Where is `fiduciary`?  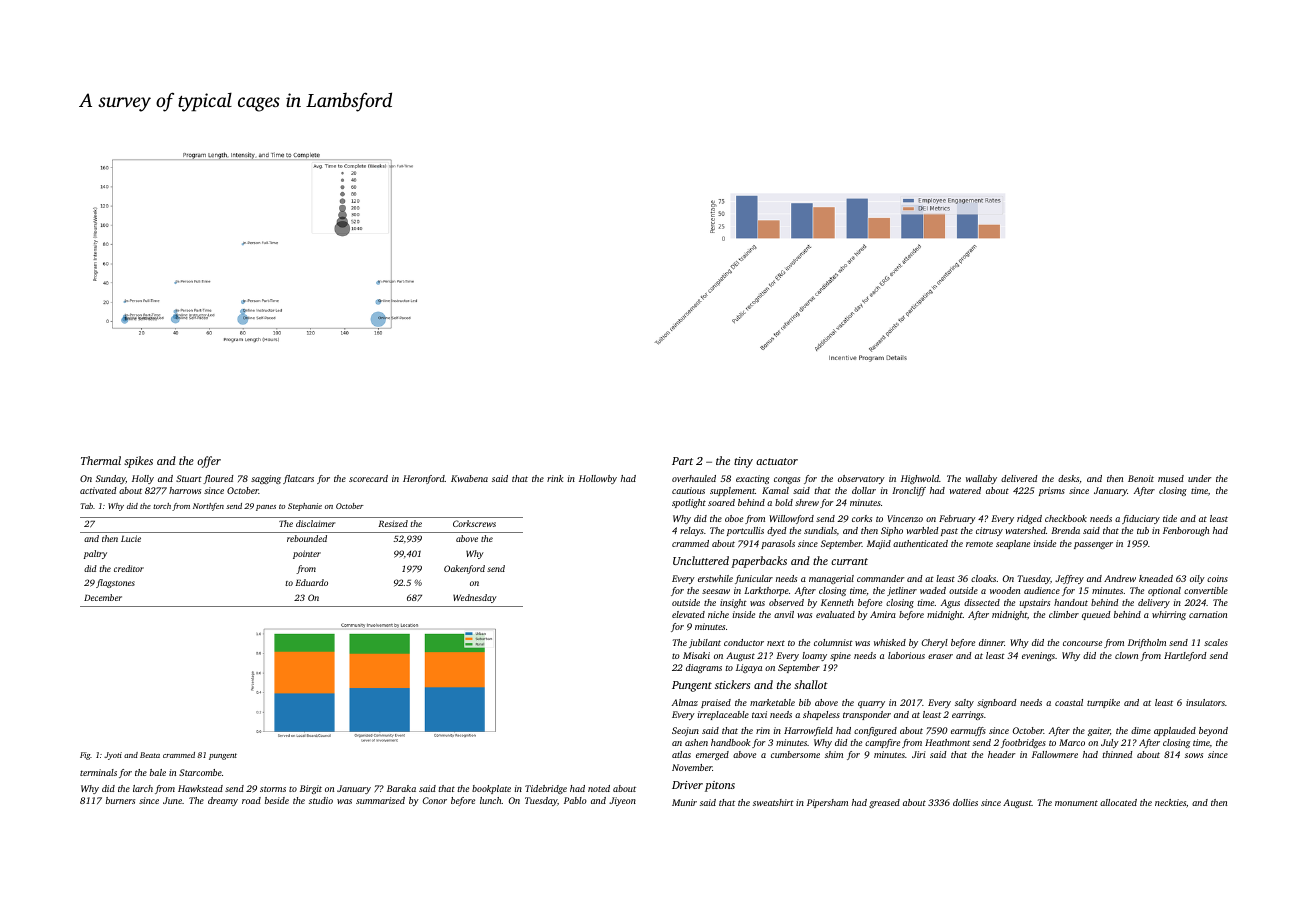 fiduciary is located at coordinates (1141, 519).
